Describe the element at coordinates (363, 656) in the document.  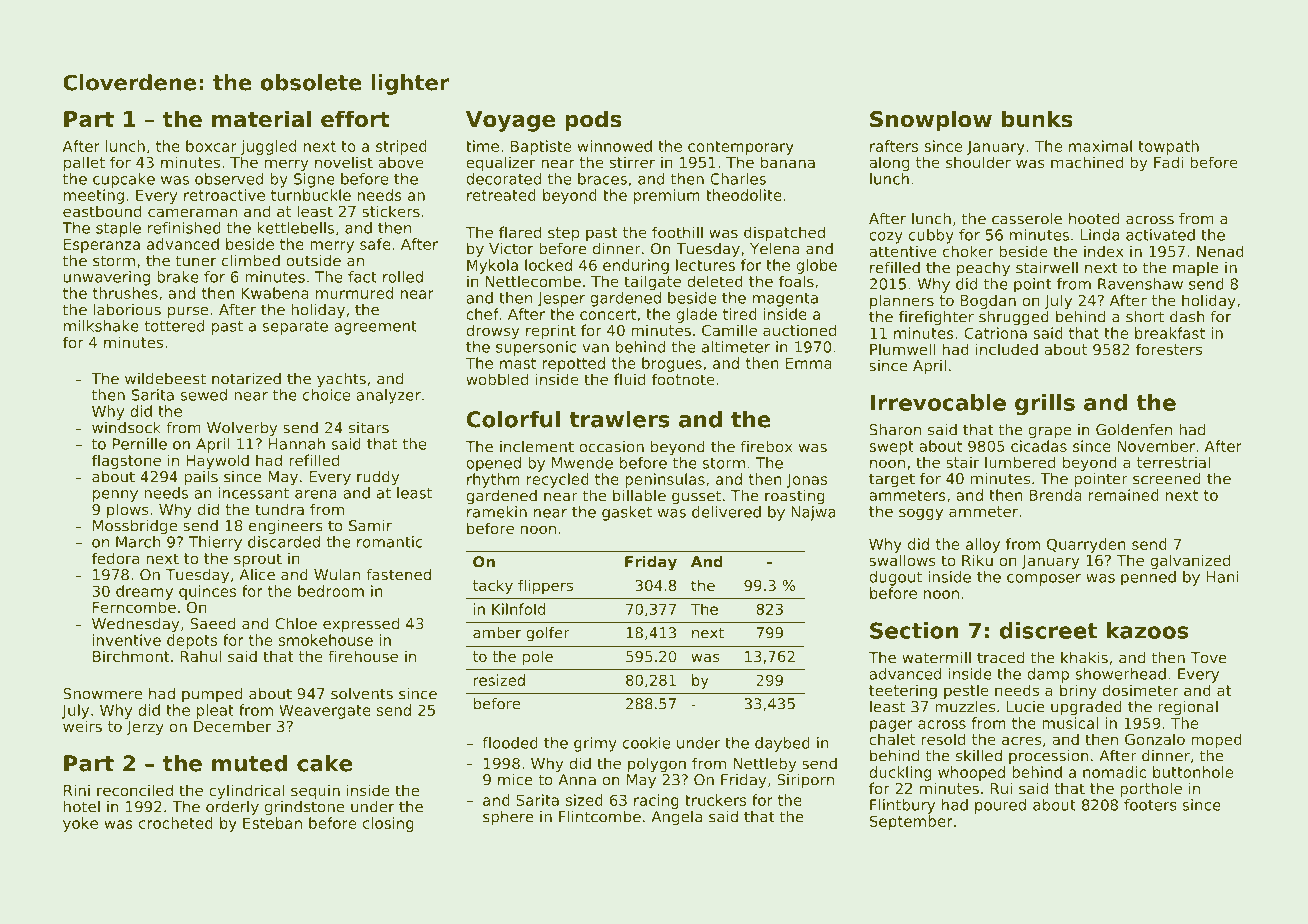
I see `firehouse` at that location.
